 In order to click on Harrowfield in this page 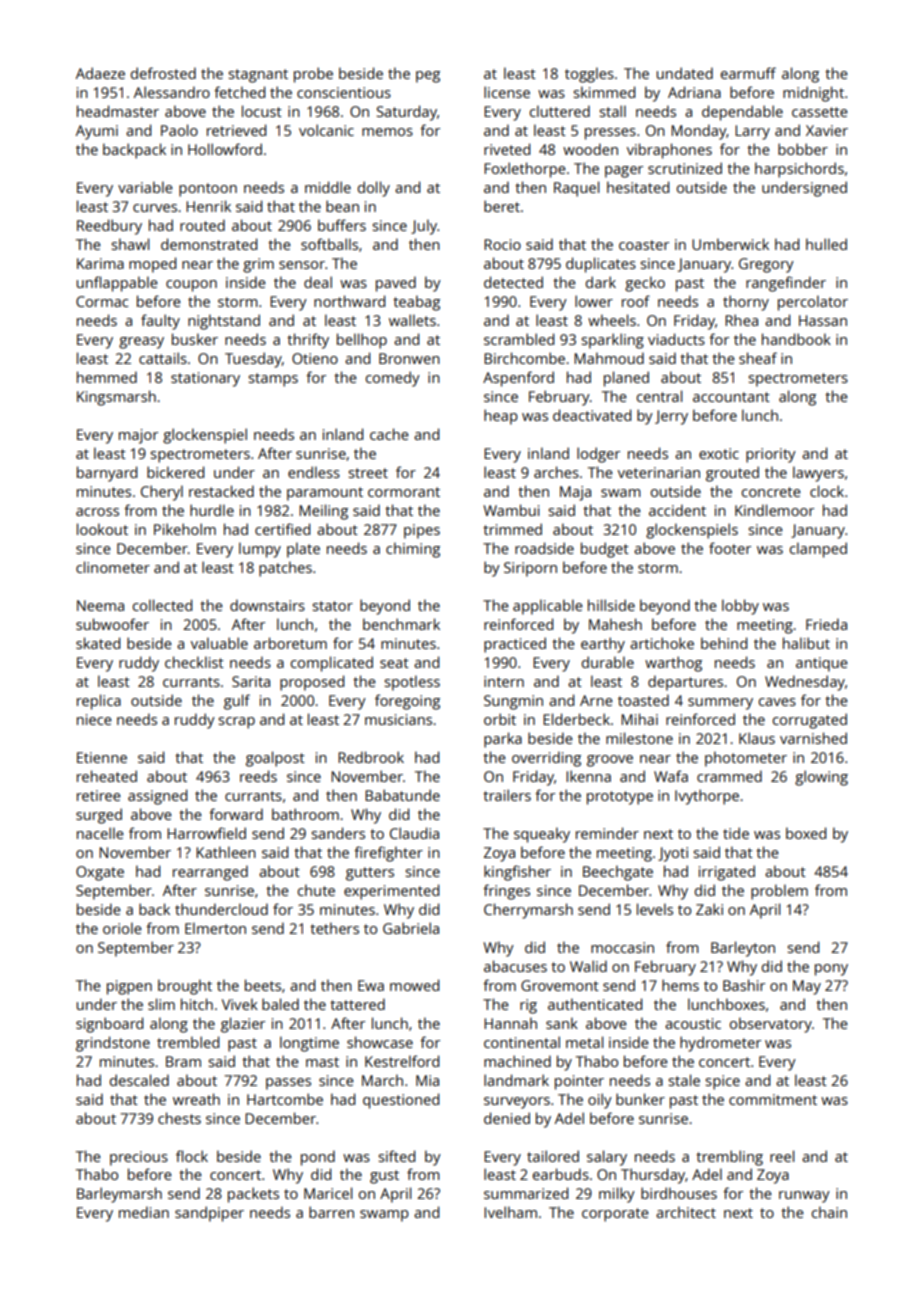, I will do `click(206, 833)`.
